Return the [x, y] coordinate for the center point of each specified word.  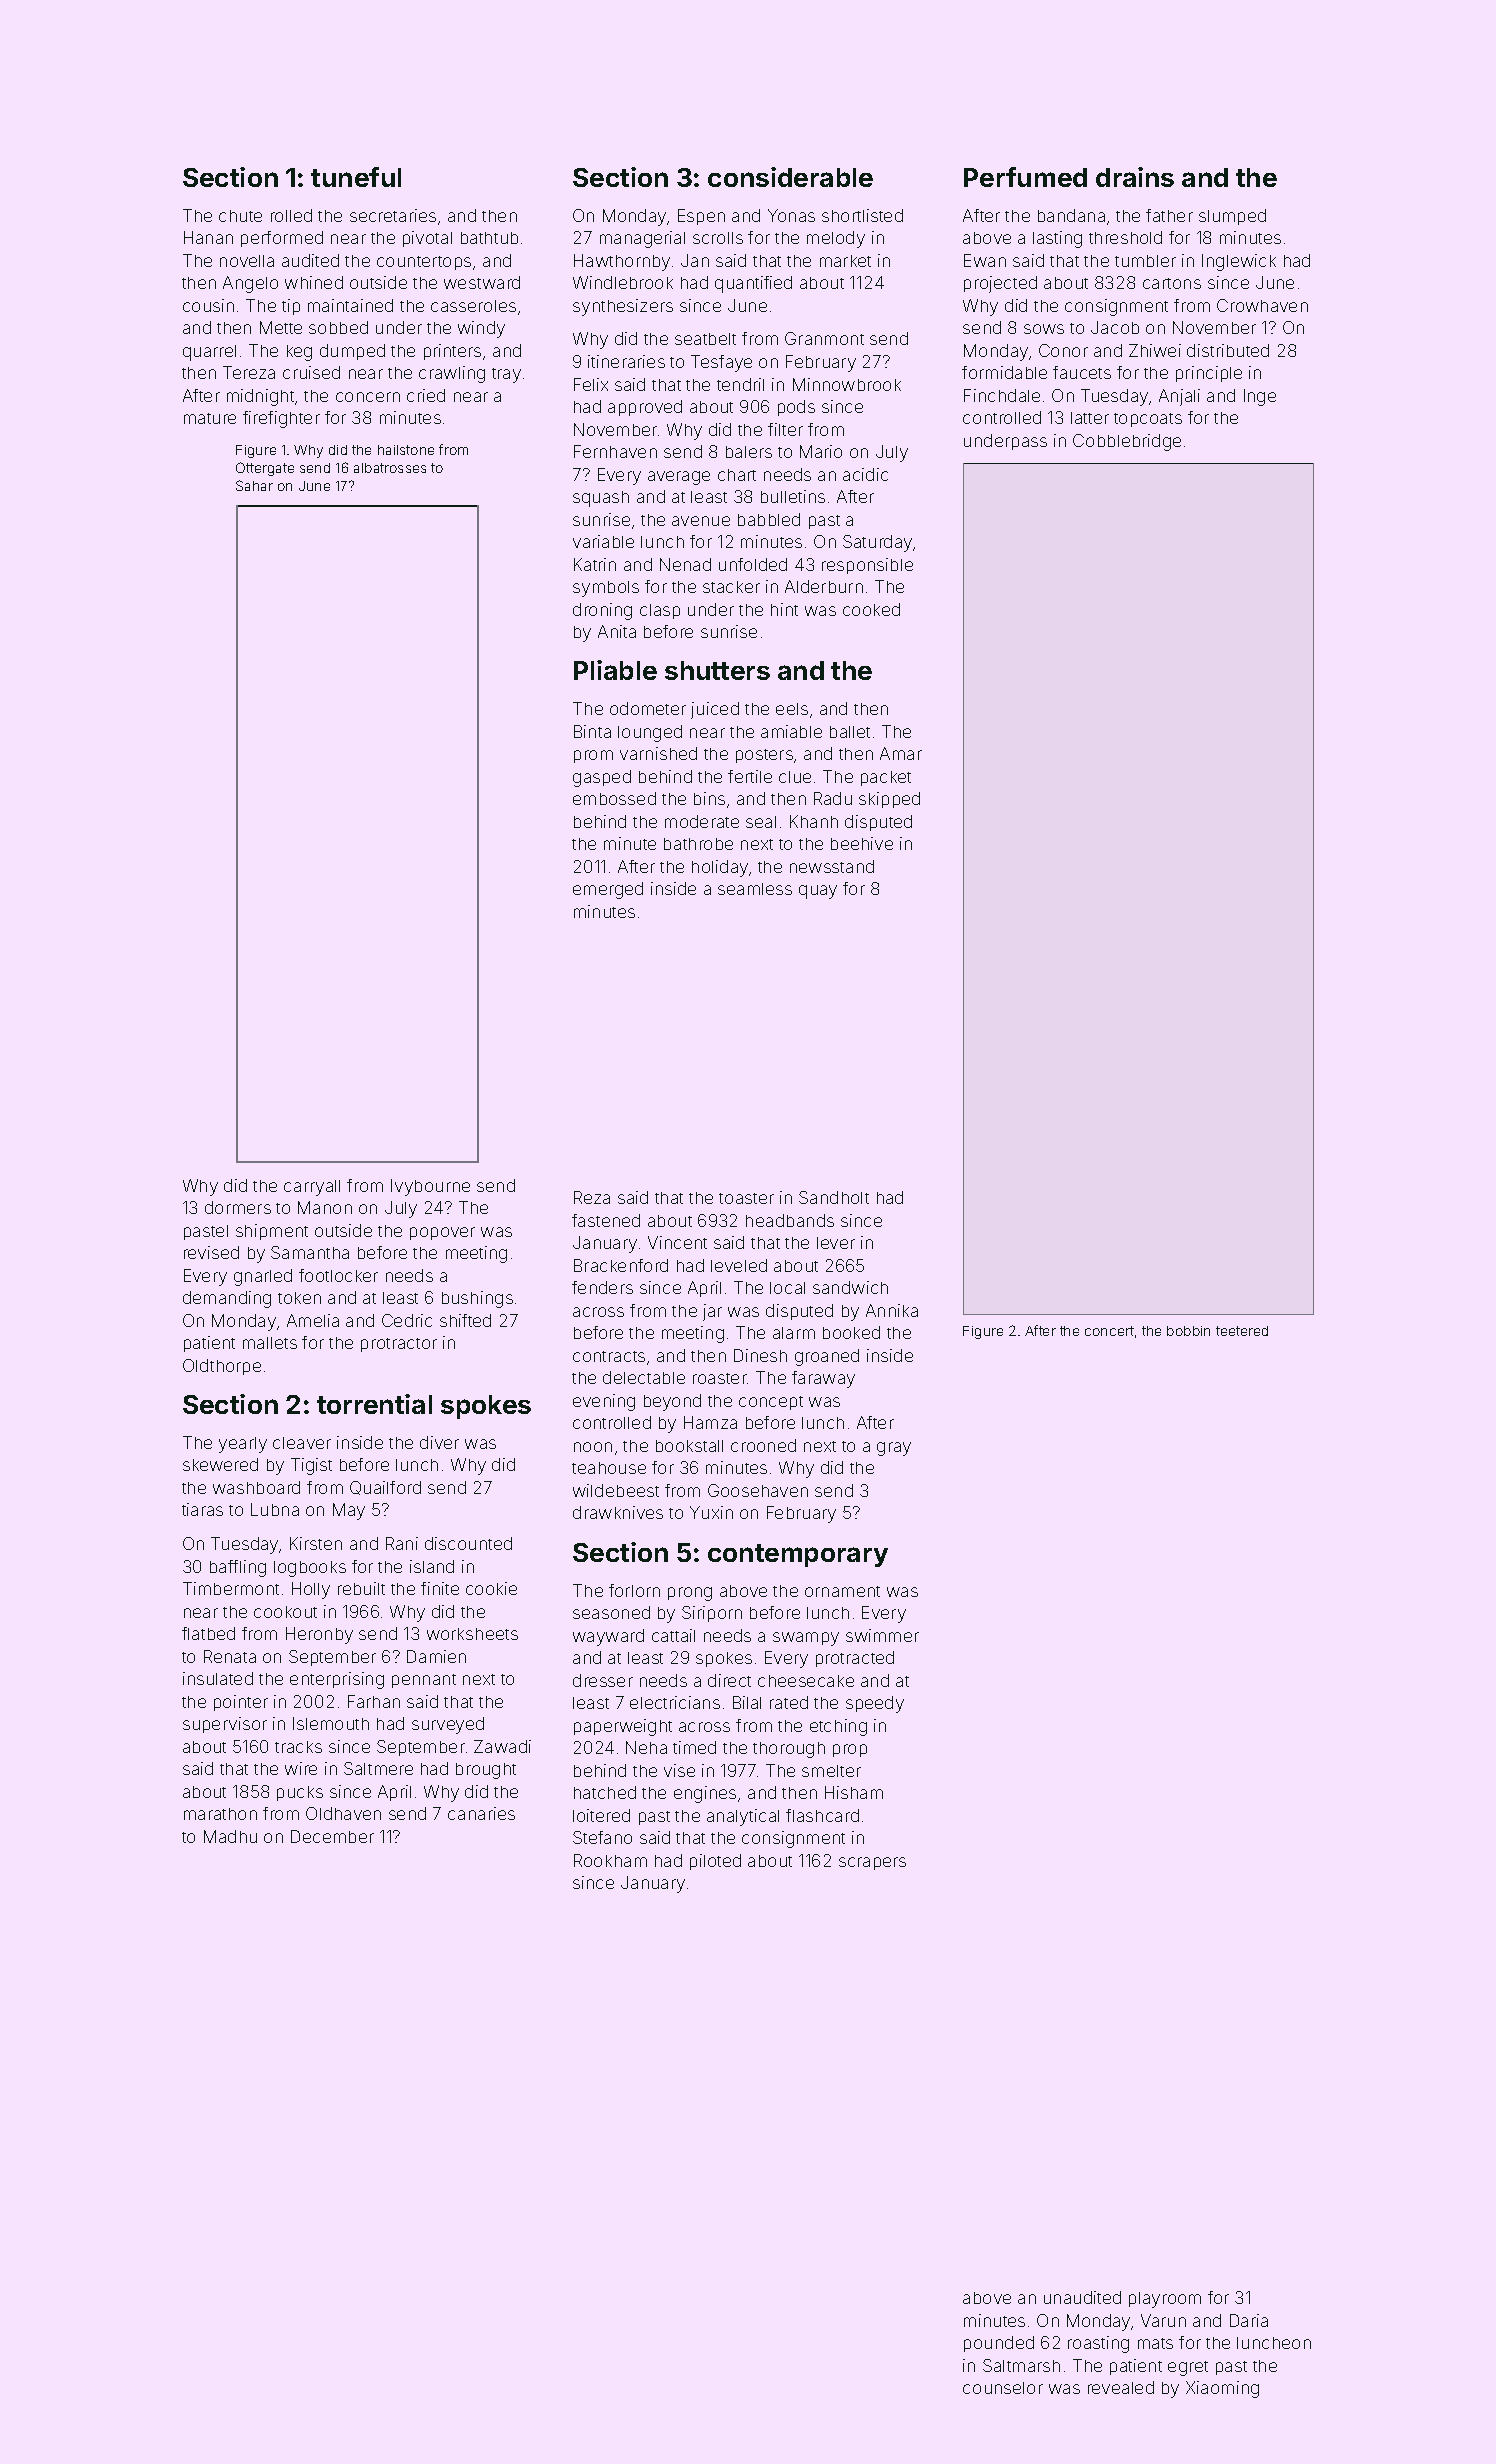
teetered [1242, 1331]
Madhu [230, 1836]
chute [240, 216]
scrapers [872, 1863]
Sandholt [834, 1197]
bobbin [1188, 1331]
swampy [806, 1639]
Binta [592, 731]
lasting [1057, 239]
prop [850, 1750]
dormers [238, 1207]
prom [593, 756]
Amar [901, 753]
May [349, 1511]
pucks [300, 1793]
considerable [790, 177]
